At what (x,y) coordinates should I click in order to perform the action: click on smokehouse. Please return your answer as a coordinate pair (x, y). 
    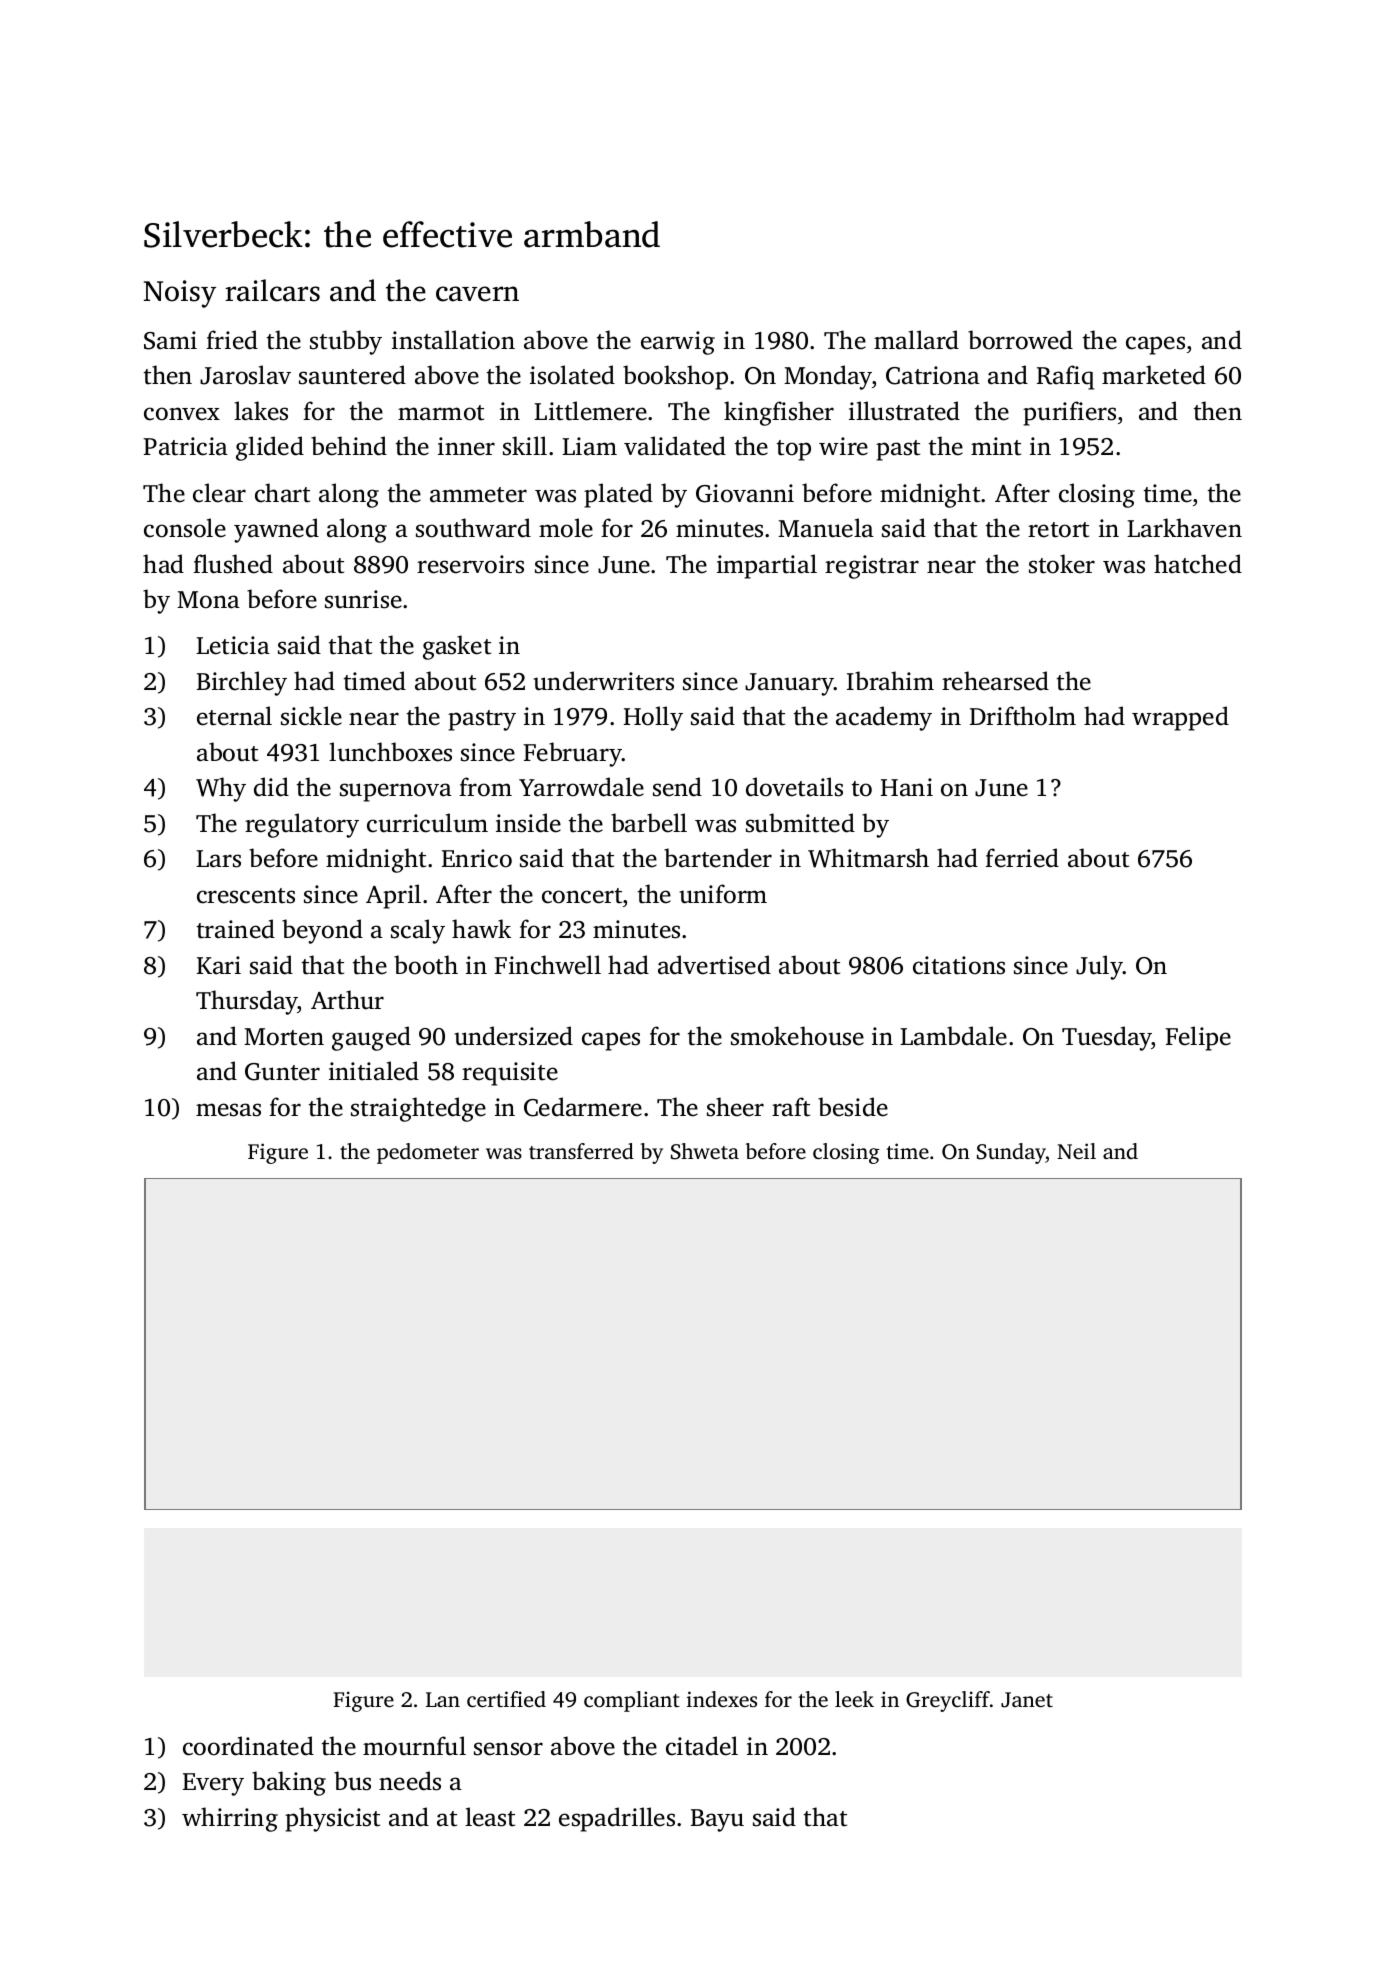
    Looking at the image, I should click on (797, 1036).
